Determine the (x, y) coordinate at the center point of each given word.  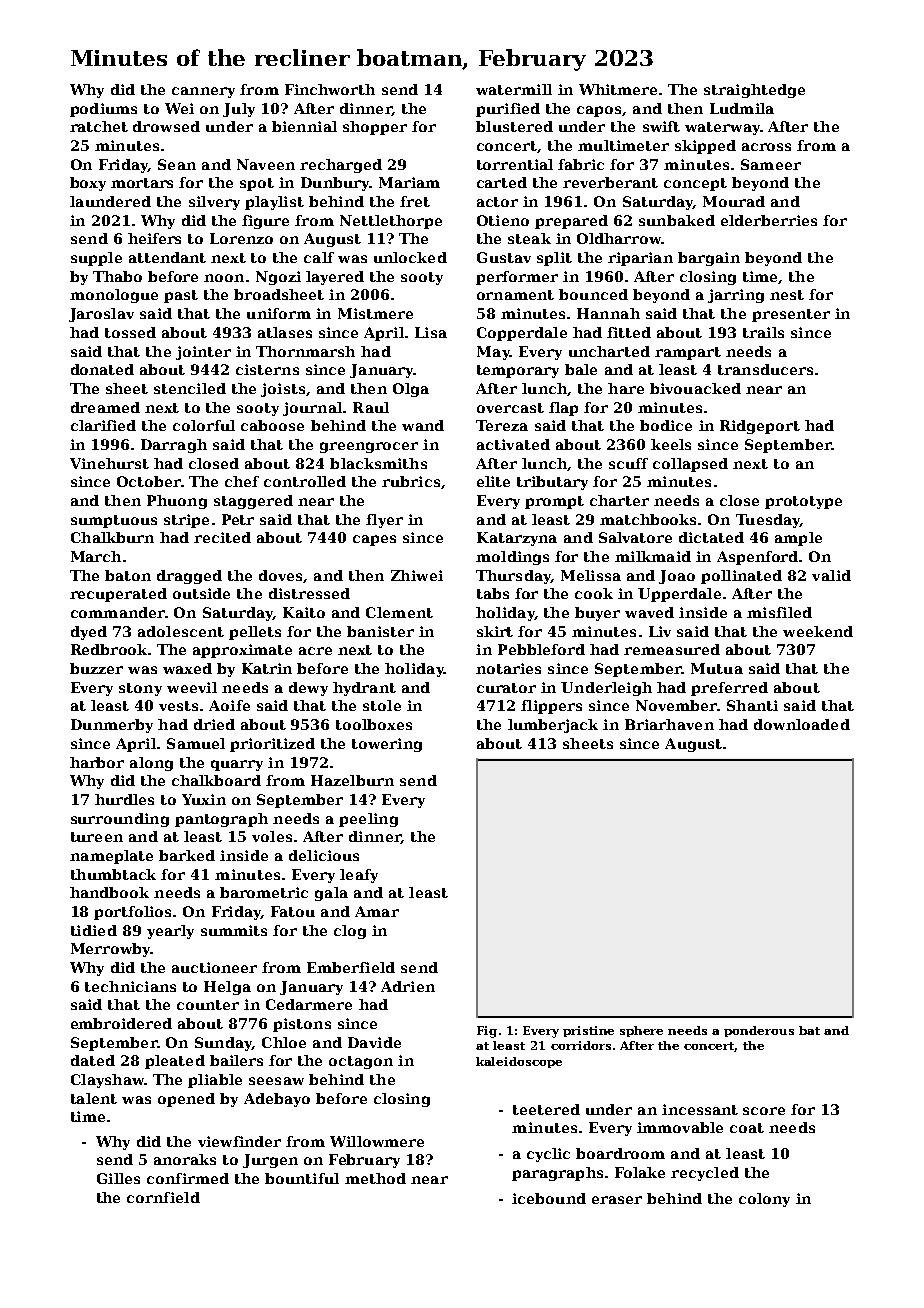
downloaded (802, 724)
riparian (640, 259)
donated (102, 369)
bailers (236, 1060)
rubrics (411, 481)
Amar (377, 911)
